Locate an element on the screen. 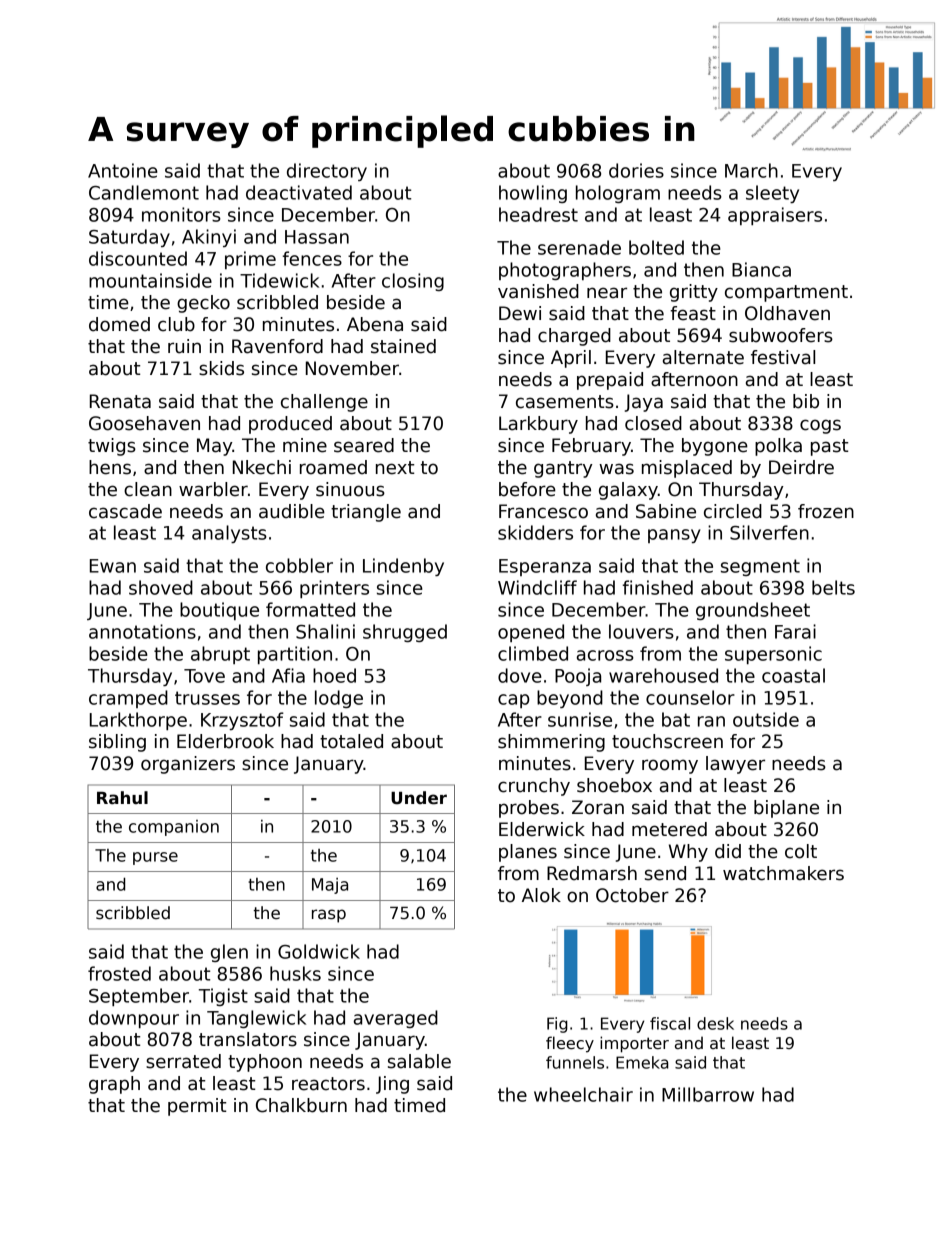 The width and height of the screenshot is (952, 1233). shoved is located at coordinates (161, 587).
